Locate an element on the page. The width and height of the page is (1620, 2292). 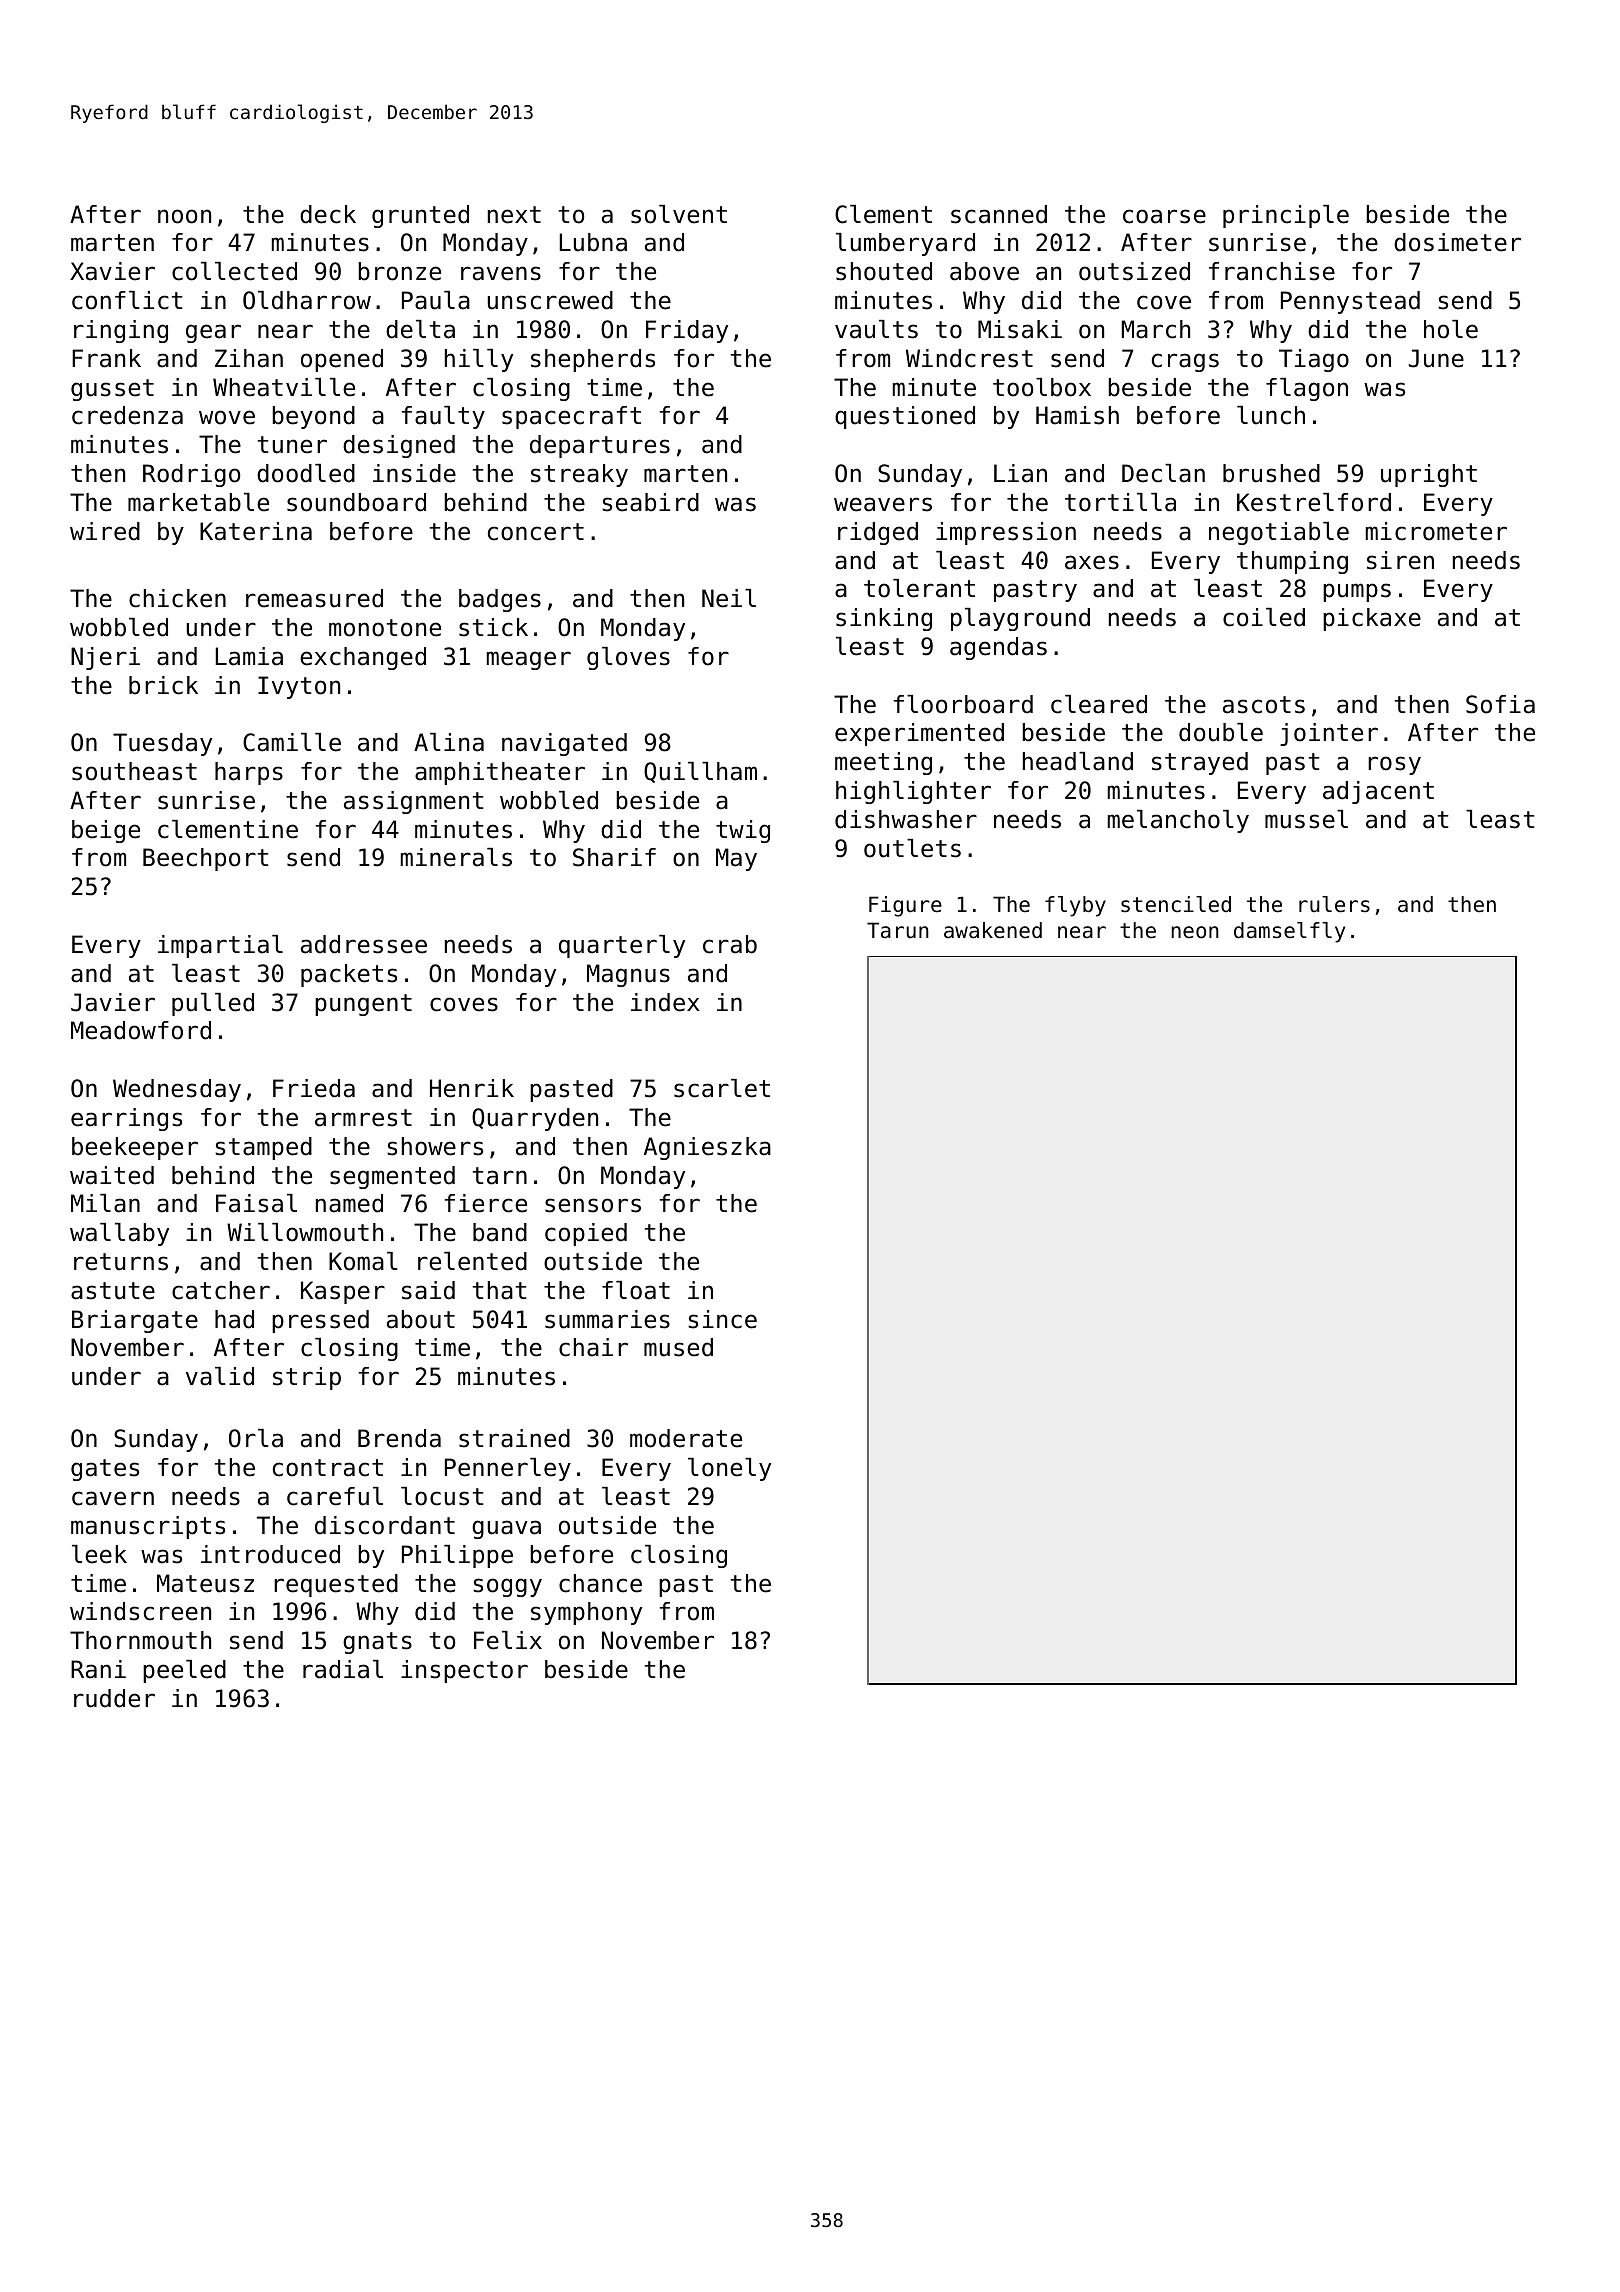
rudder is located at coordinates (114, 1698).
